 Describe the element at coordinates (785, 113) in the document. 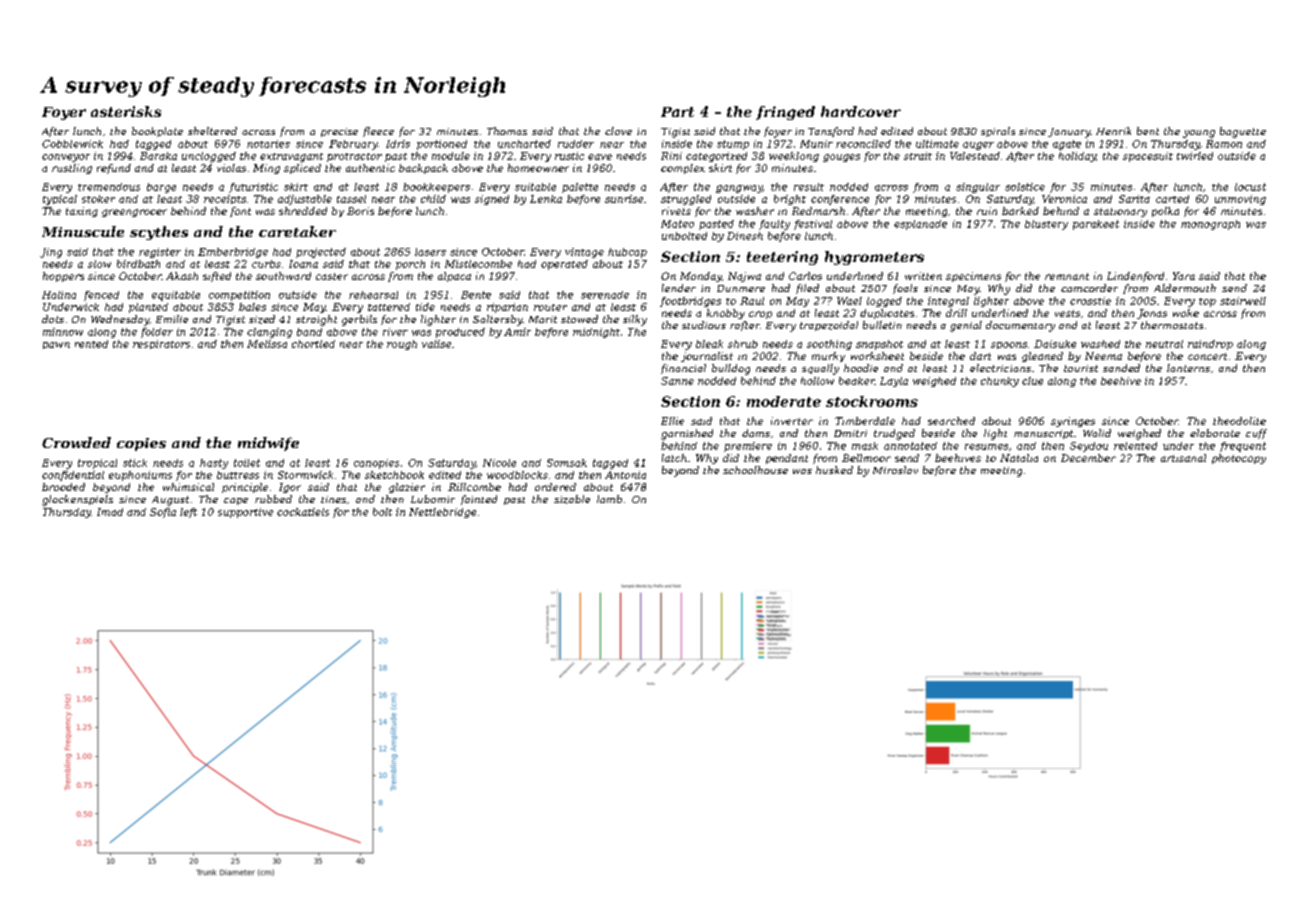

I see `fringed` at that location.
